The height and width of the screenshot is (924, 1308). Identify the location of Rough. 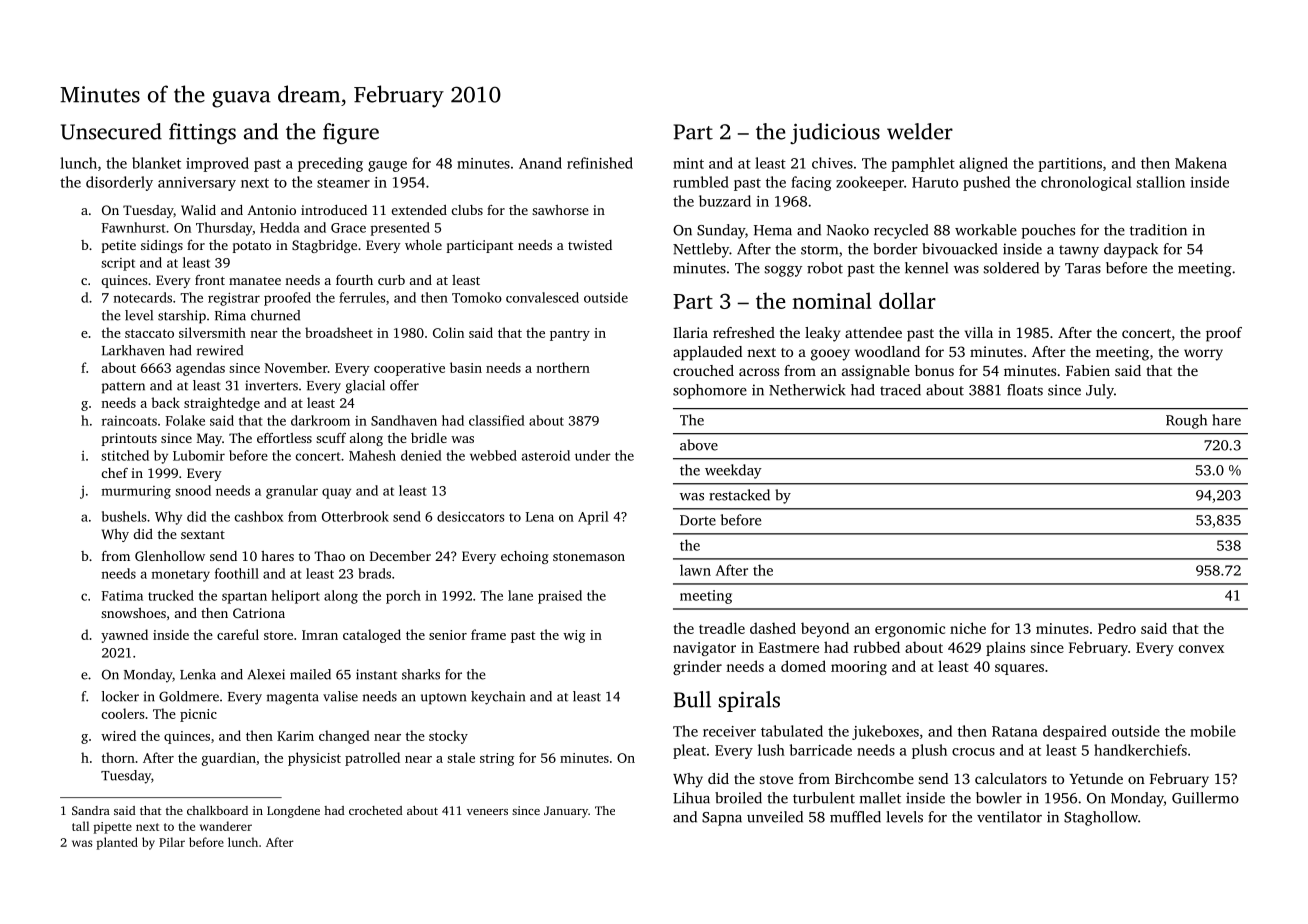
(1186, 421).
